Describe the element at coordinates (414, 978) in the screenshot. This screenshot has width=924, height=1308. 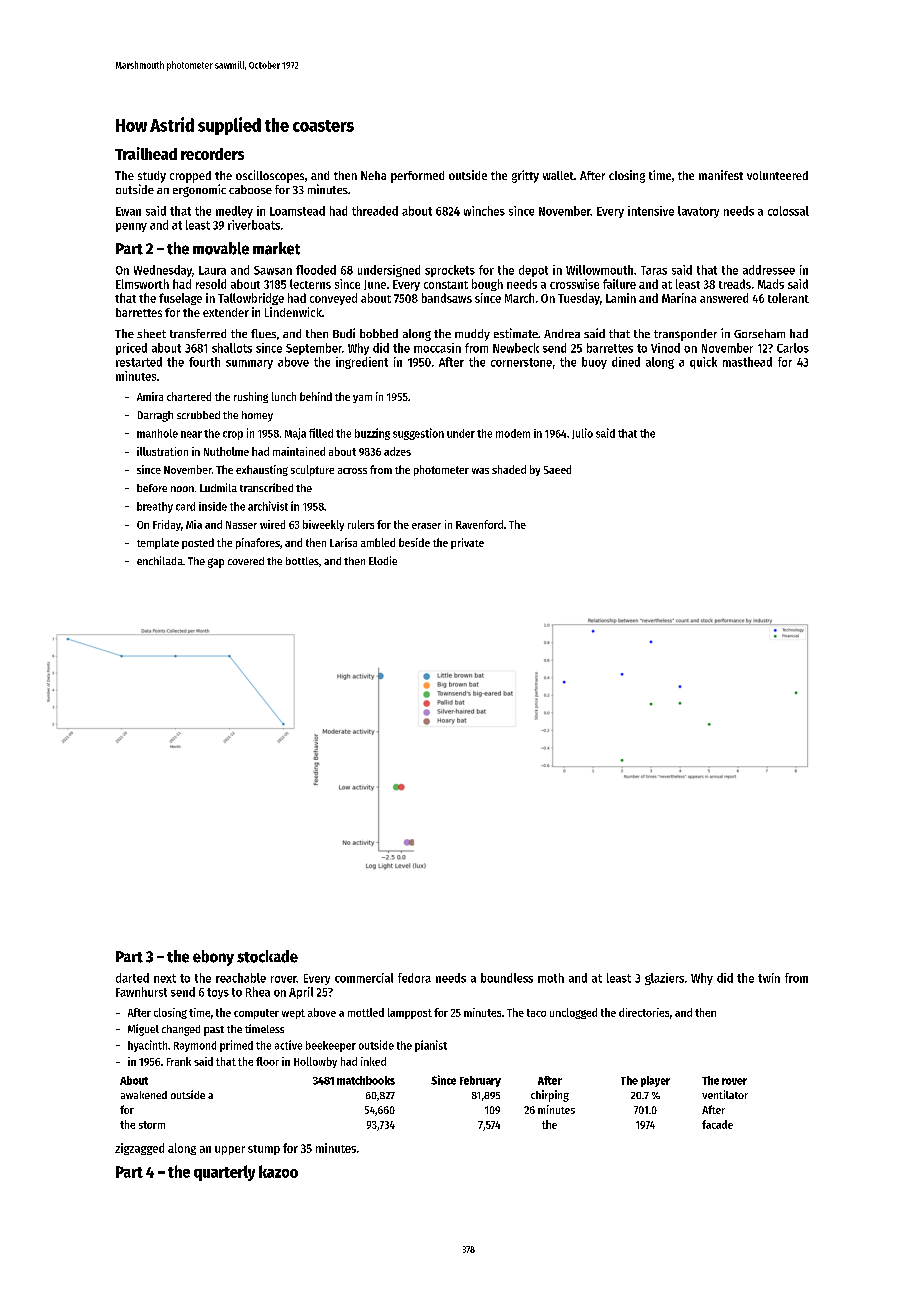
I see `fedora` at that location.
